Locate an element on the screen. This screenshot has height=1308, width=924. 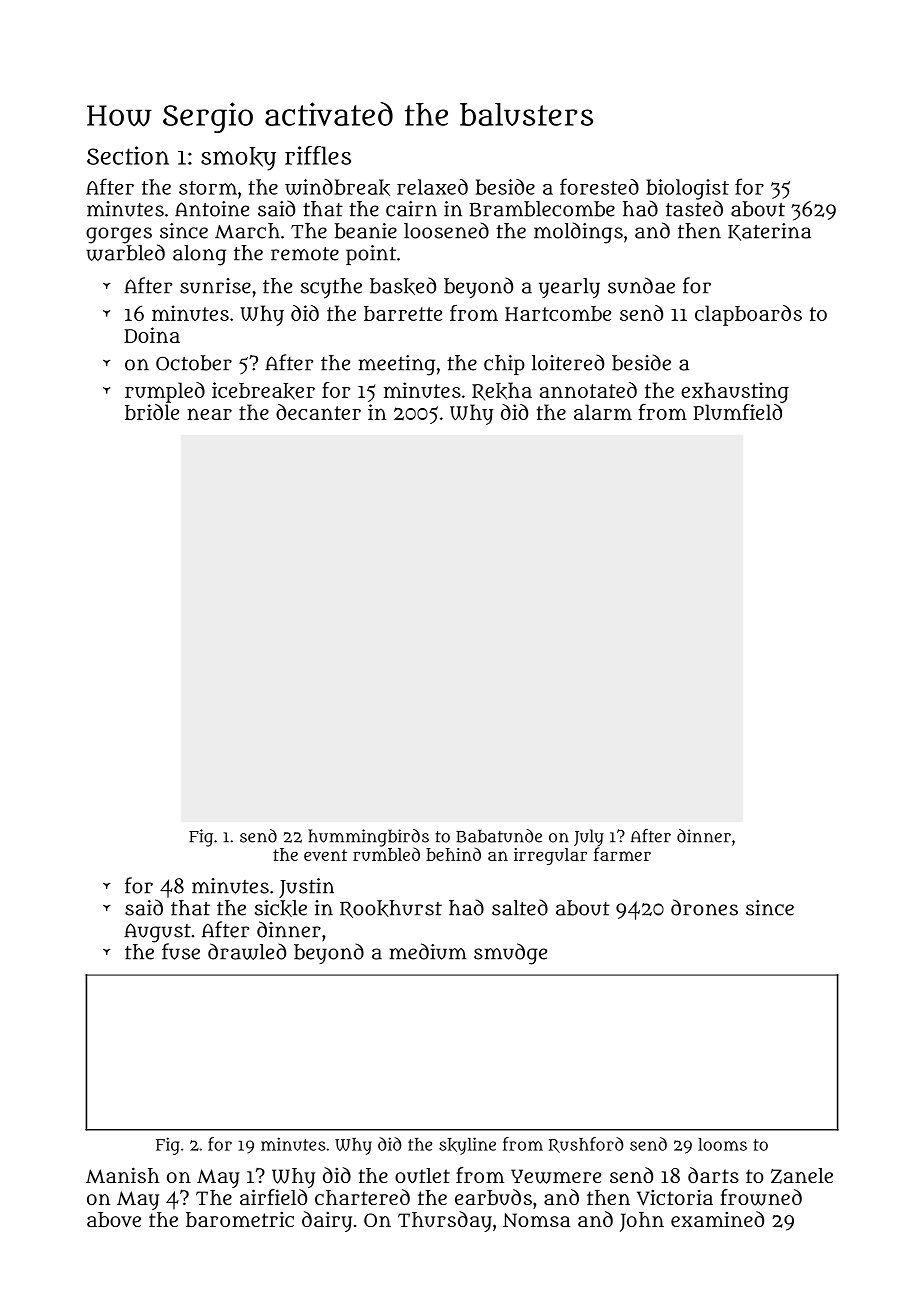
rumbled is located at coordinates (386, 854).
